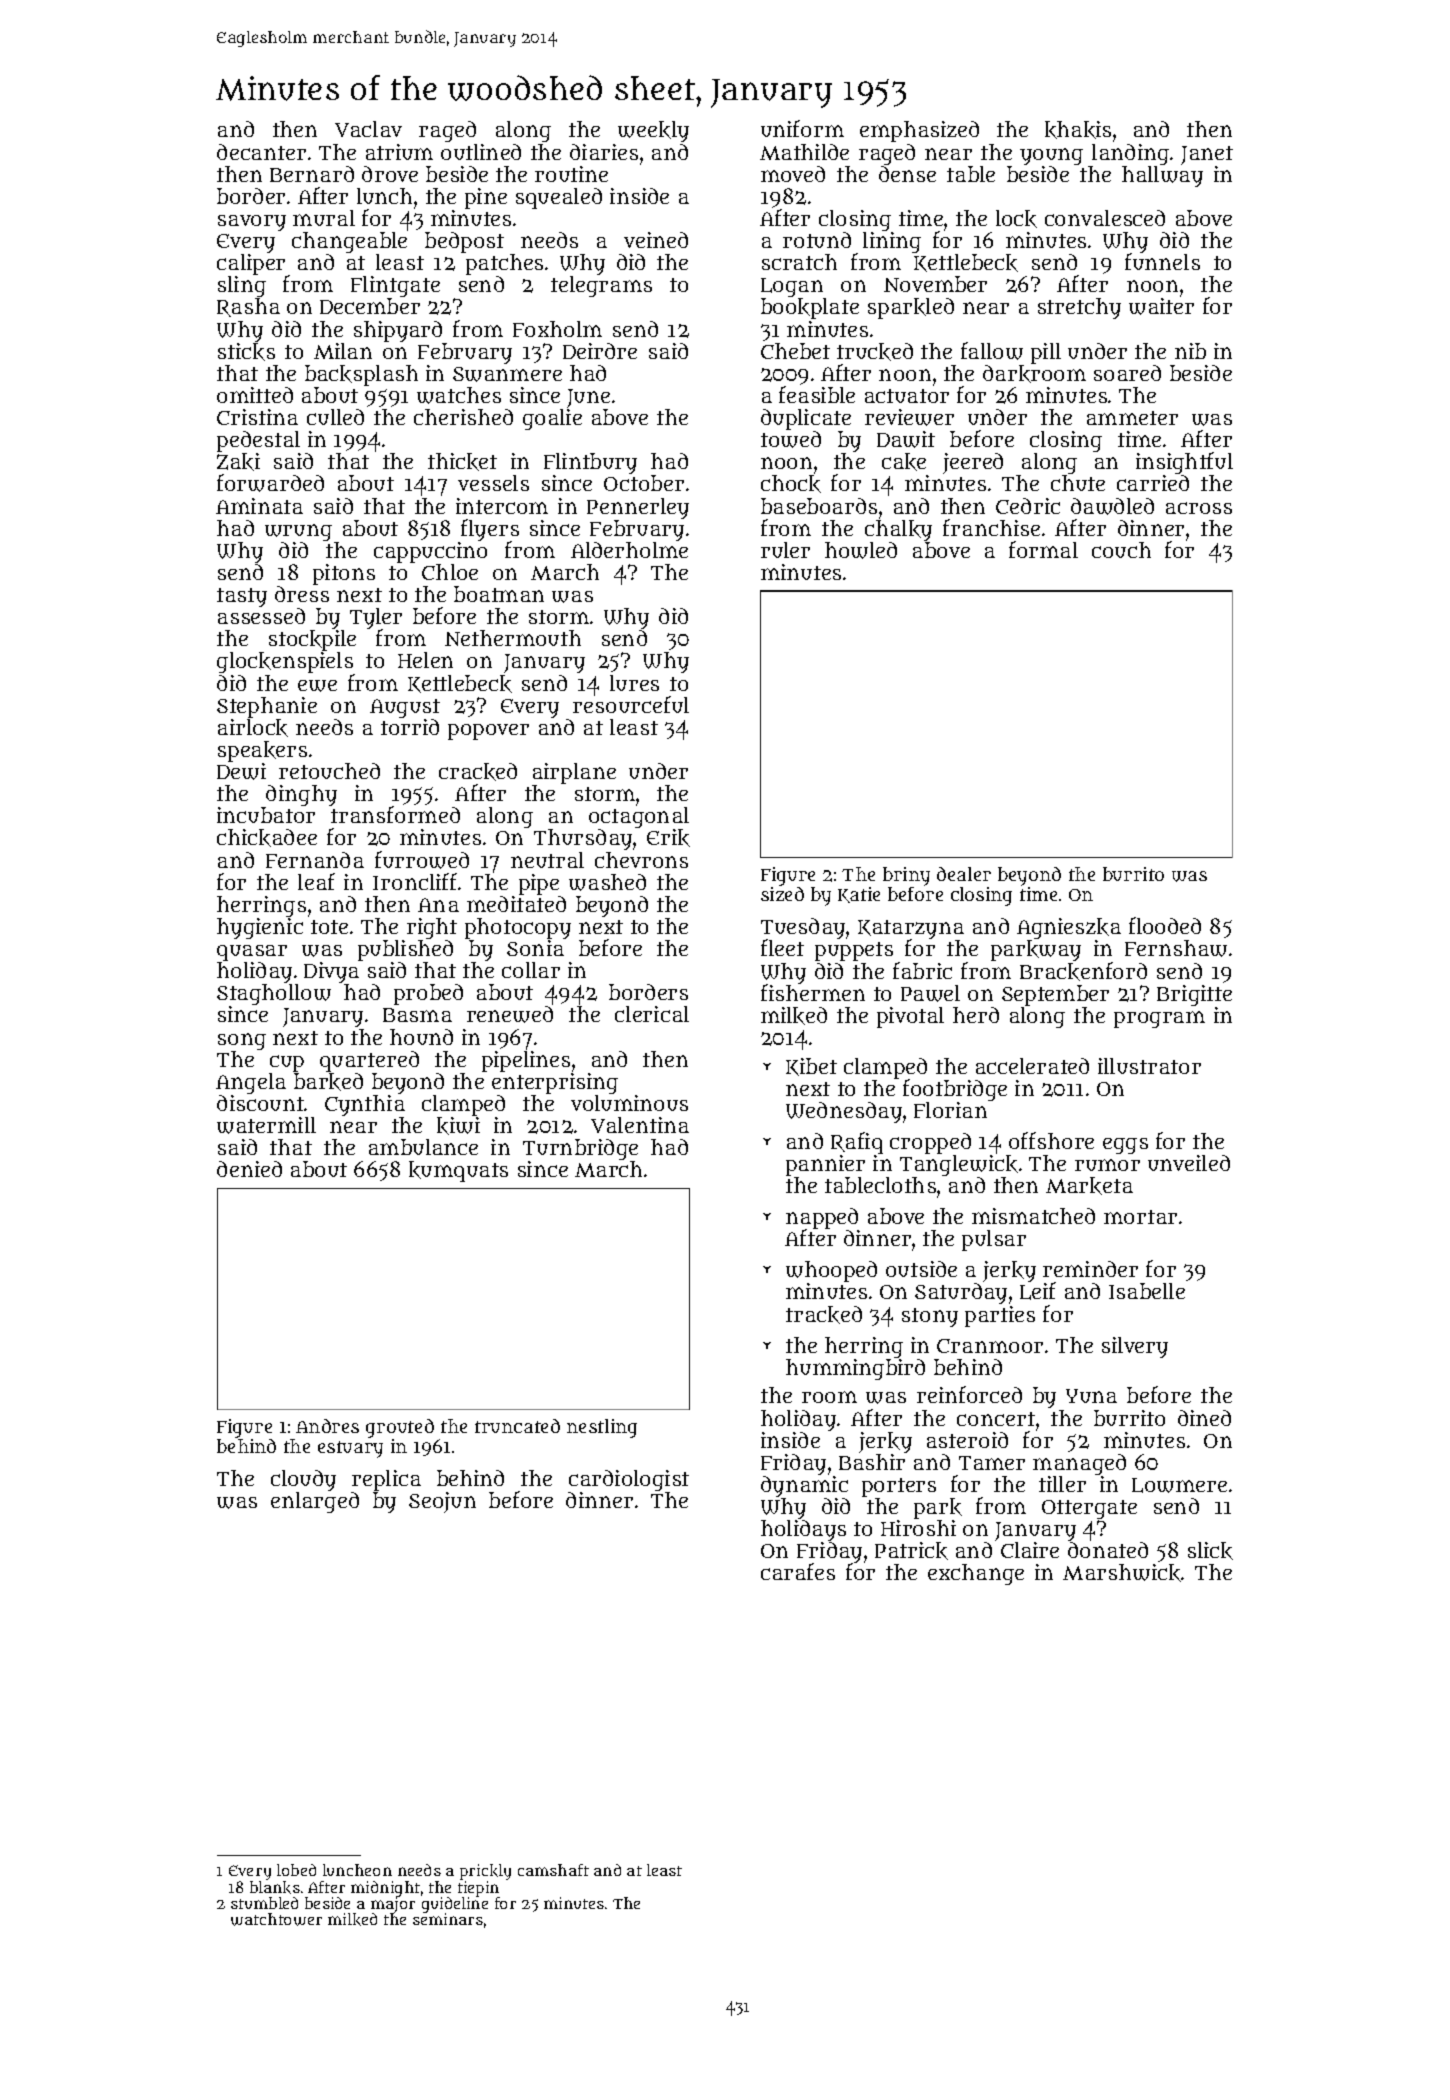  What do you see at coordinates (653, 131) in the screenshot?
I see `weekly` at bounding box center [653, 131].
